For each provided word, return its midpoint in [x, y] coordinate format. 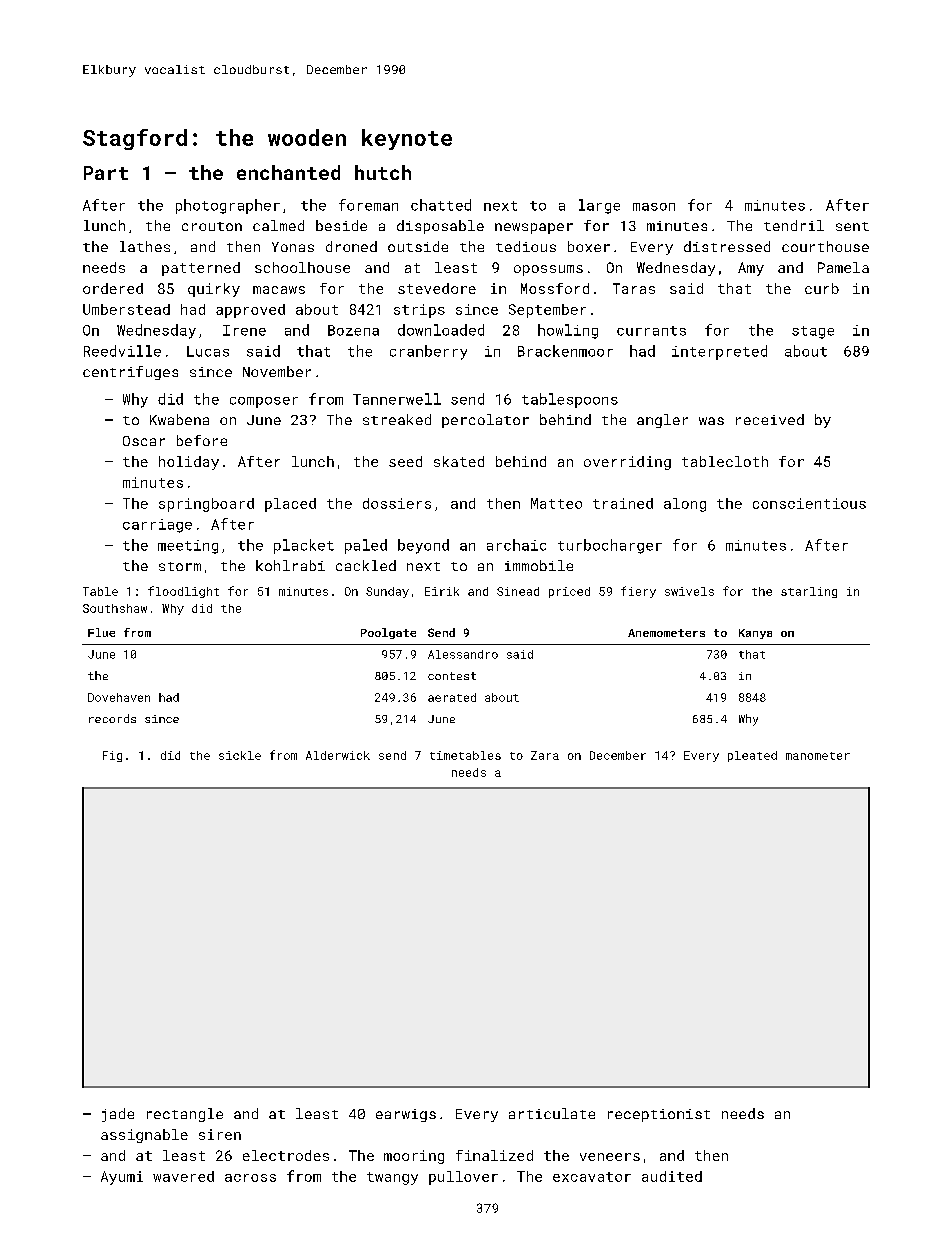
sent [852, 226]
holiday [189, 463]
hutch [383, 172]
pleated [752, 756]
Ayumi [122, 1178]
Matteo [556, 503]
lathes [145, 246]
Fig [112, 756]
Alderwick [338, 755]
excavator [592, 1177]
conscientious [809, 503]
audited [672, 1176]
